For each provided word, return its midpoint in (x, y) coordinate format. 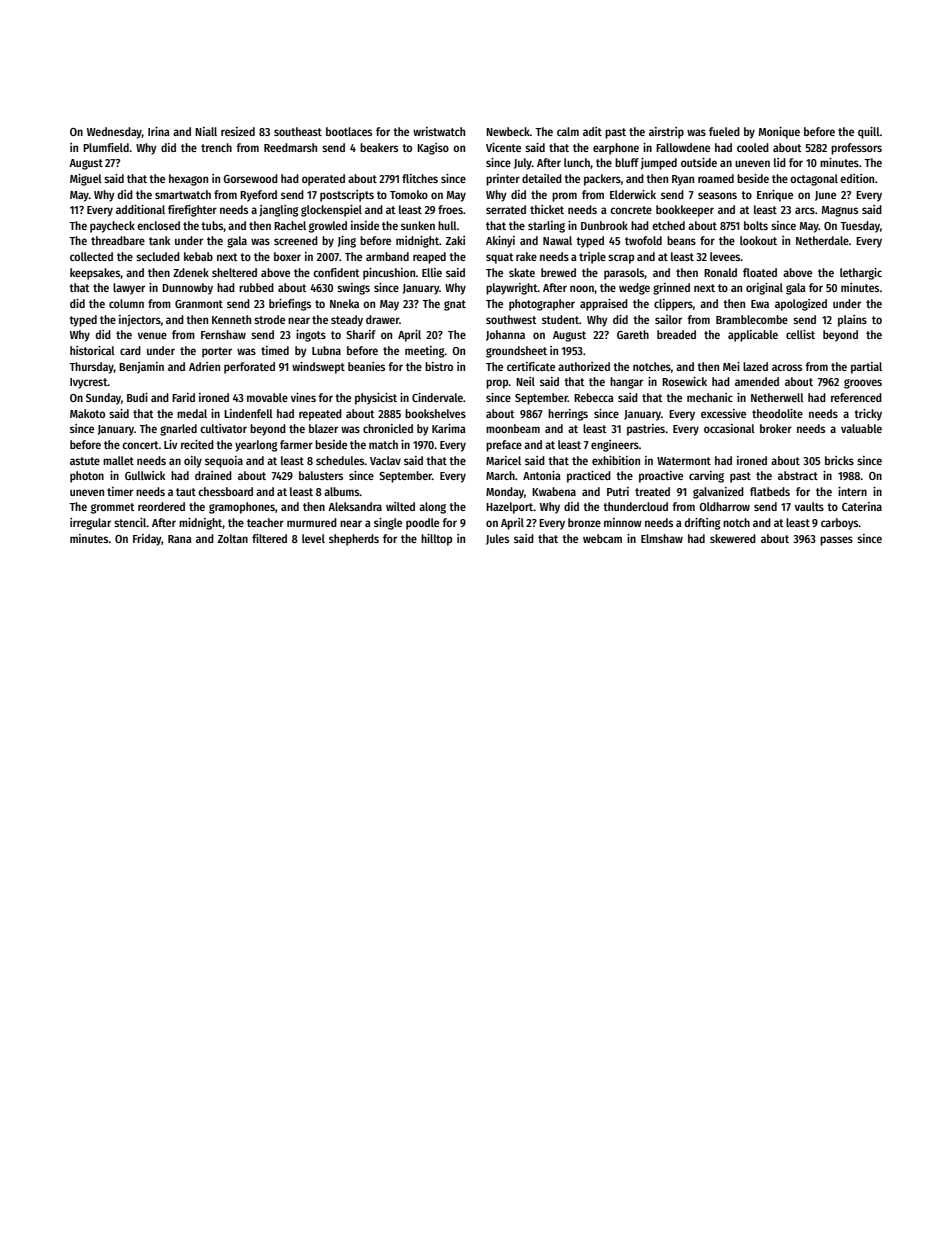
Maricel (503, 460)
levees (725, 256)
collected (91, 256)
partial (866, 368)
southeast (298, 131)
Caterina (862, 506)
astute (85, 461)
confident (336, 272)
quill (869, 133)
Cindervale (437, 397)
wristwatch (439, 131)
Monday (505, 493)
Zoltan (233, 538)
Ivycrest (89, 383)
